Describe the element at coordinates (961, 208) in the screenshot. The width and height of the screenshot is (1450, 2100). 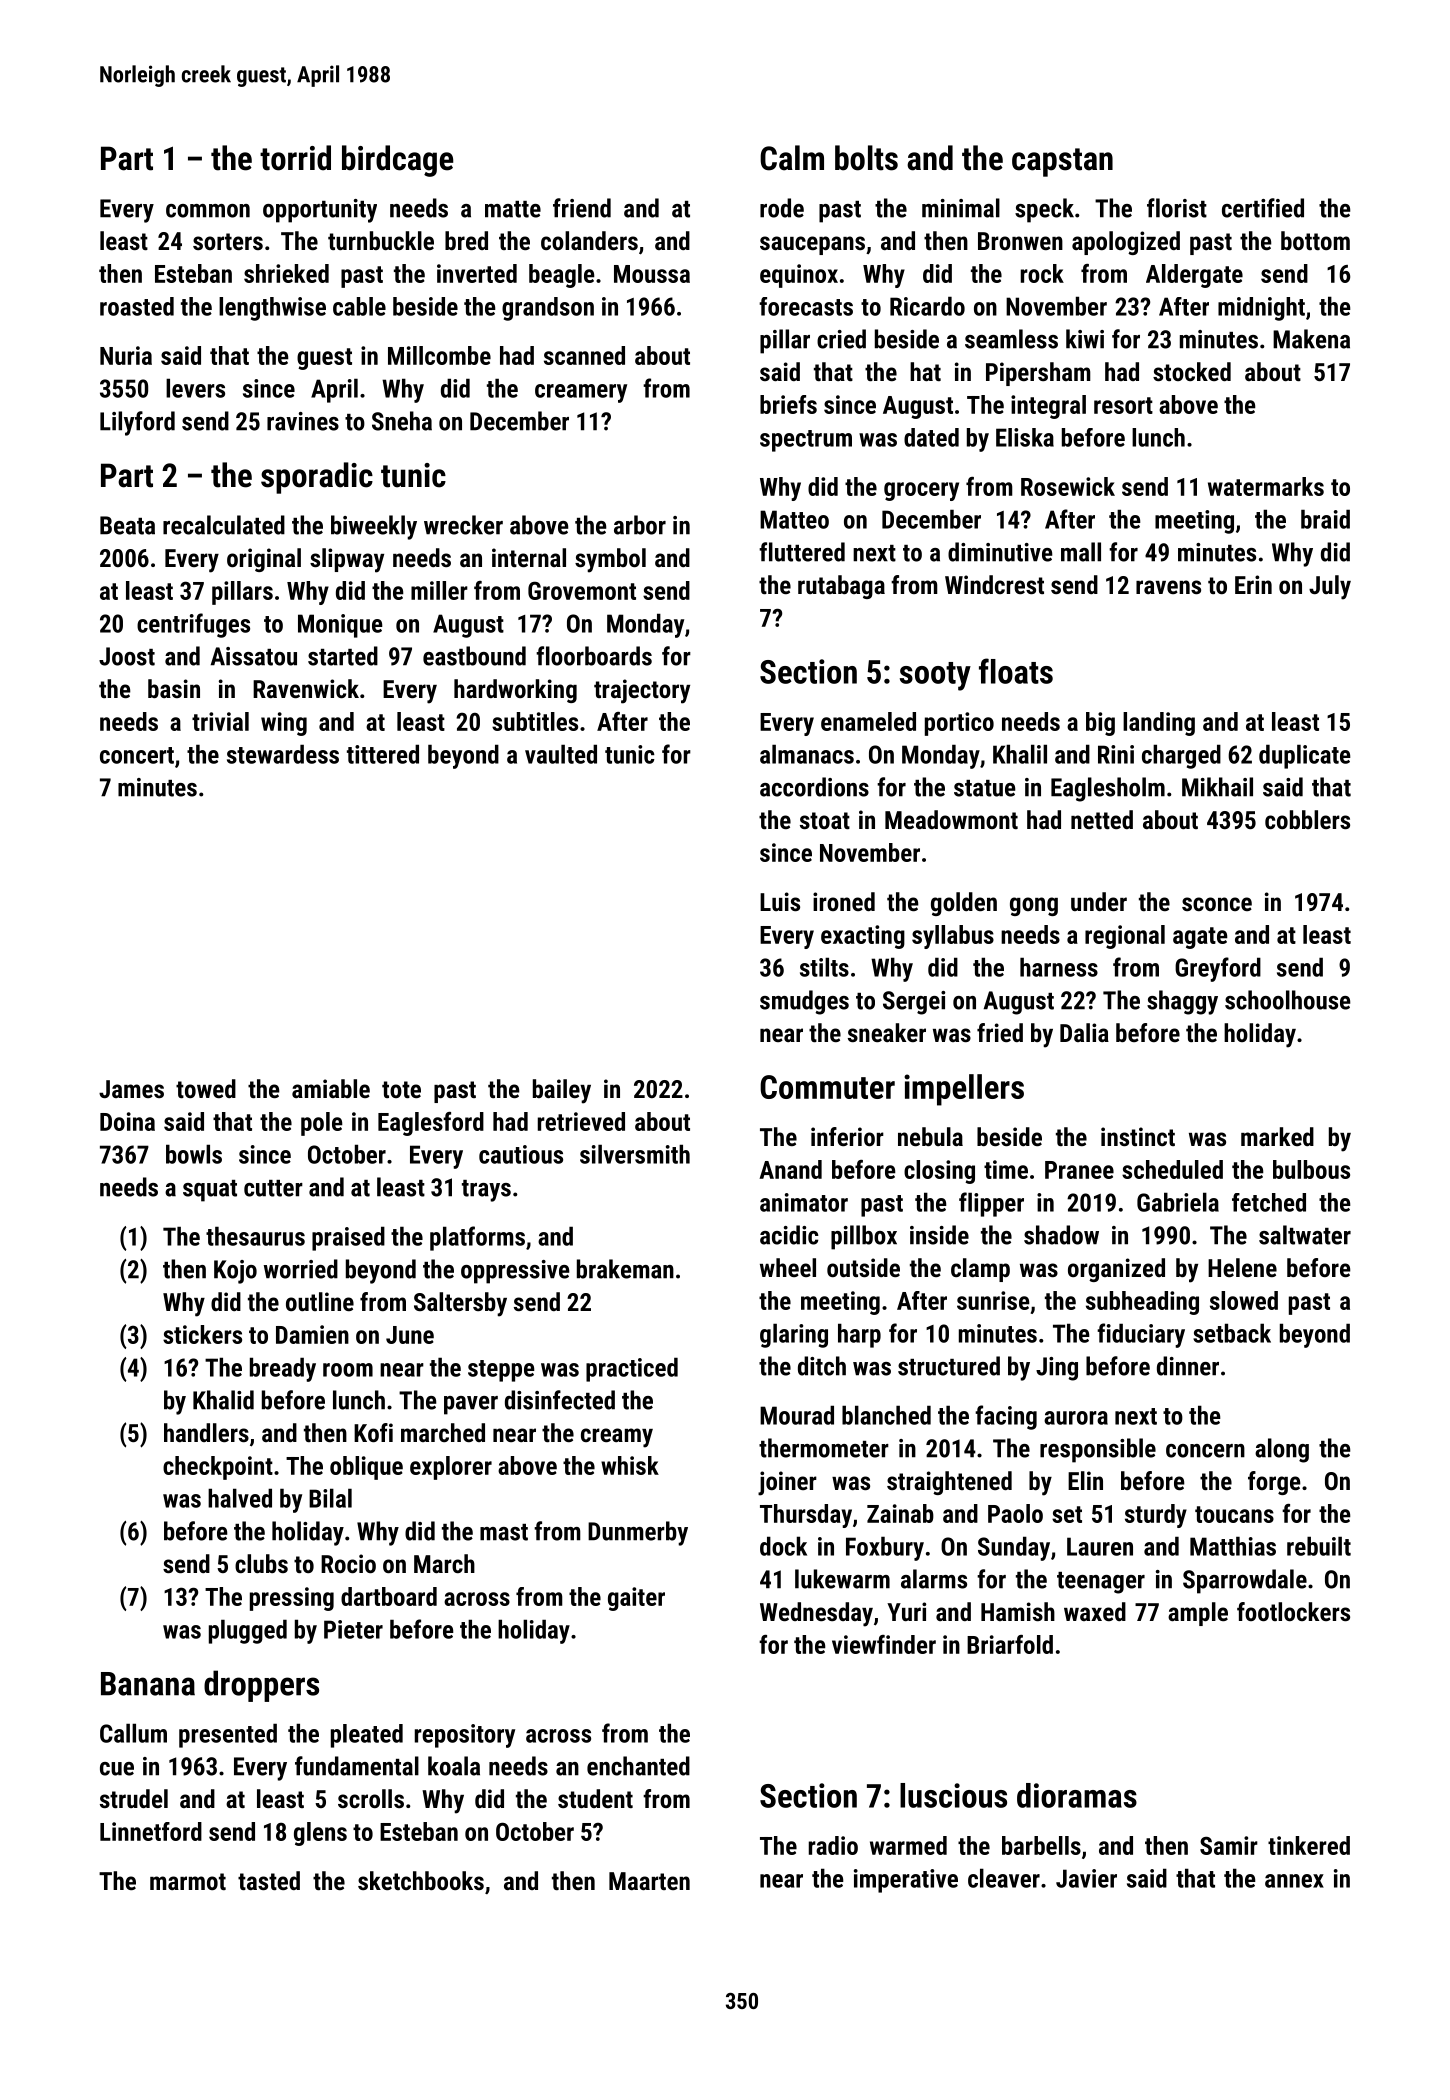
I see `minimal` at that location.
